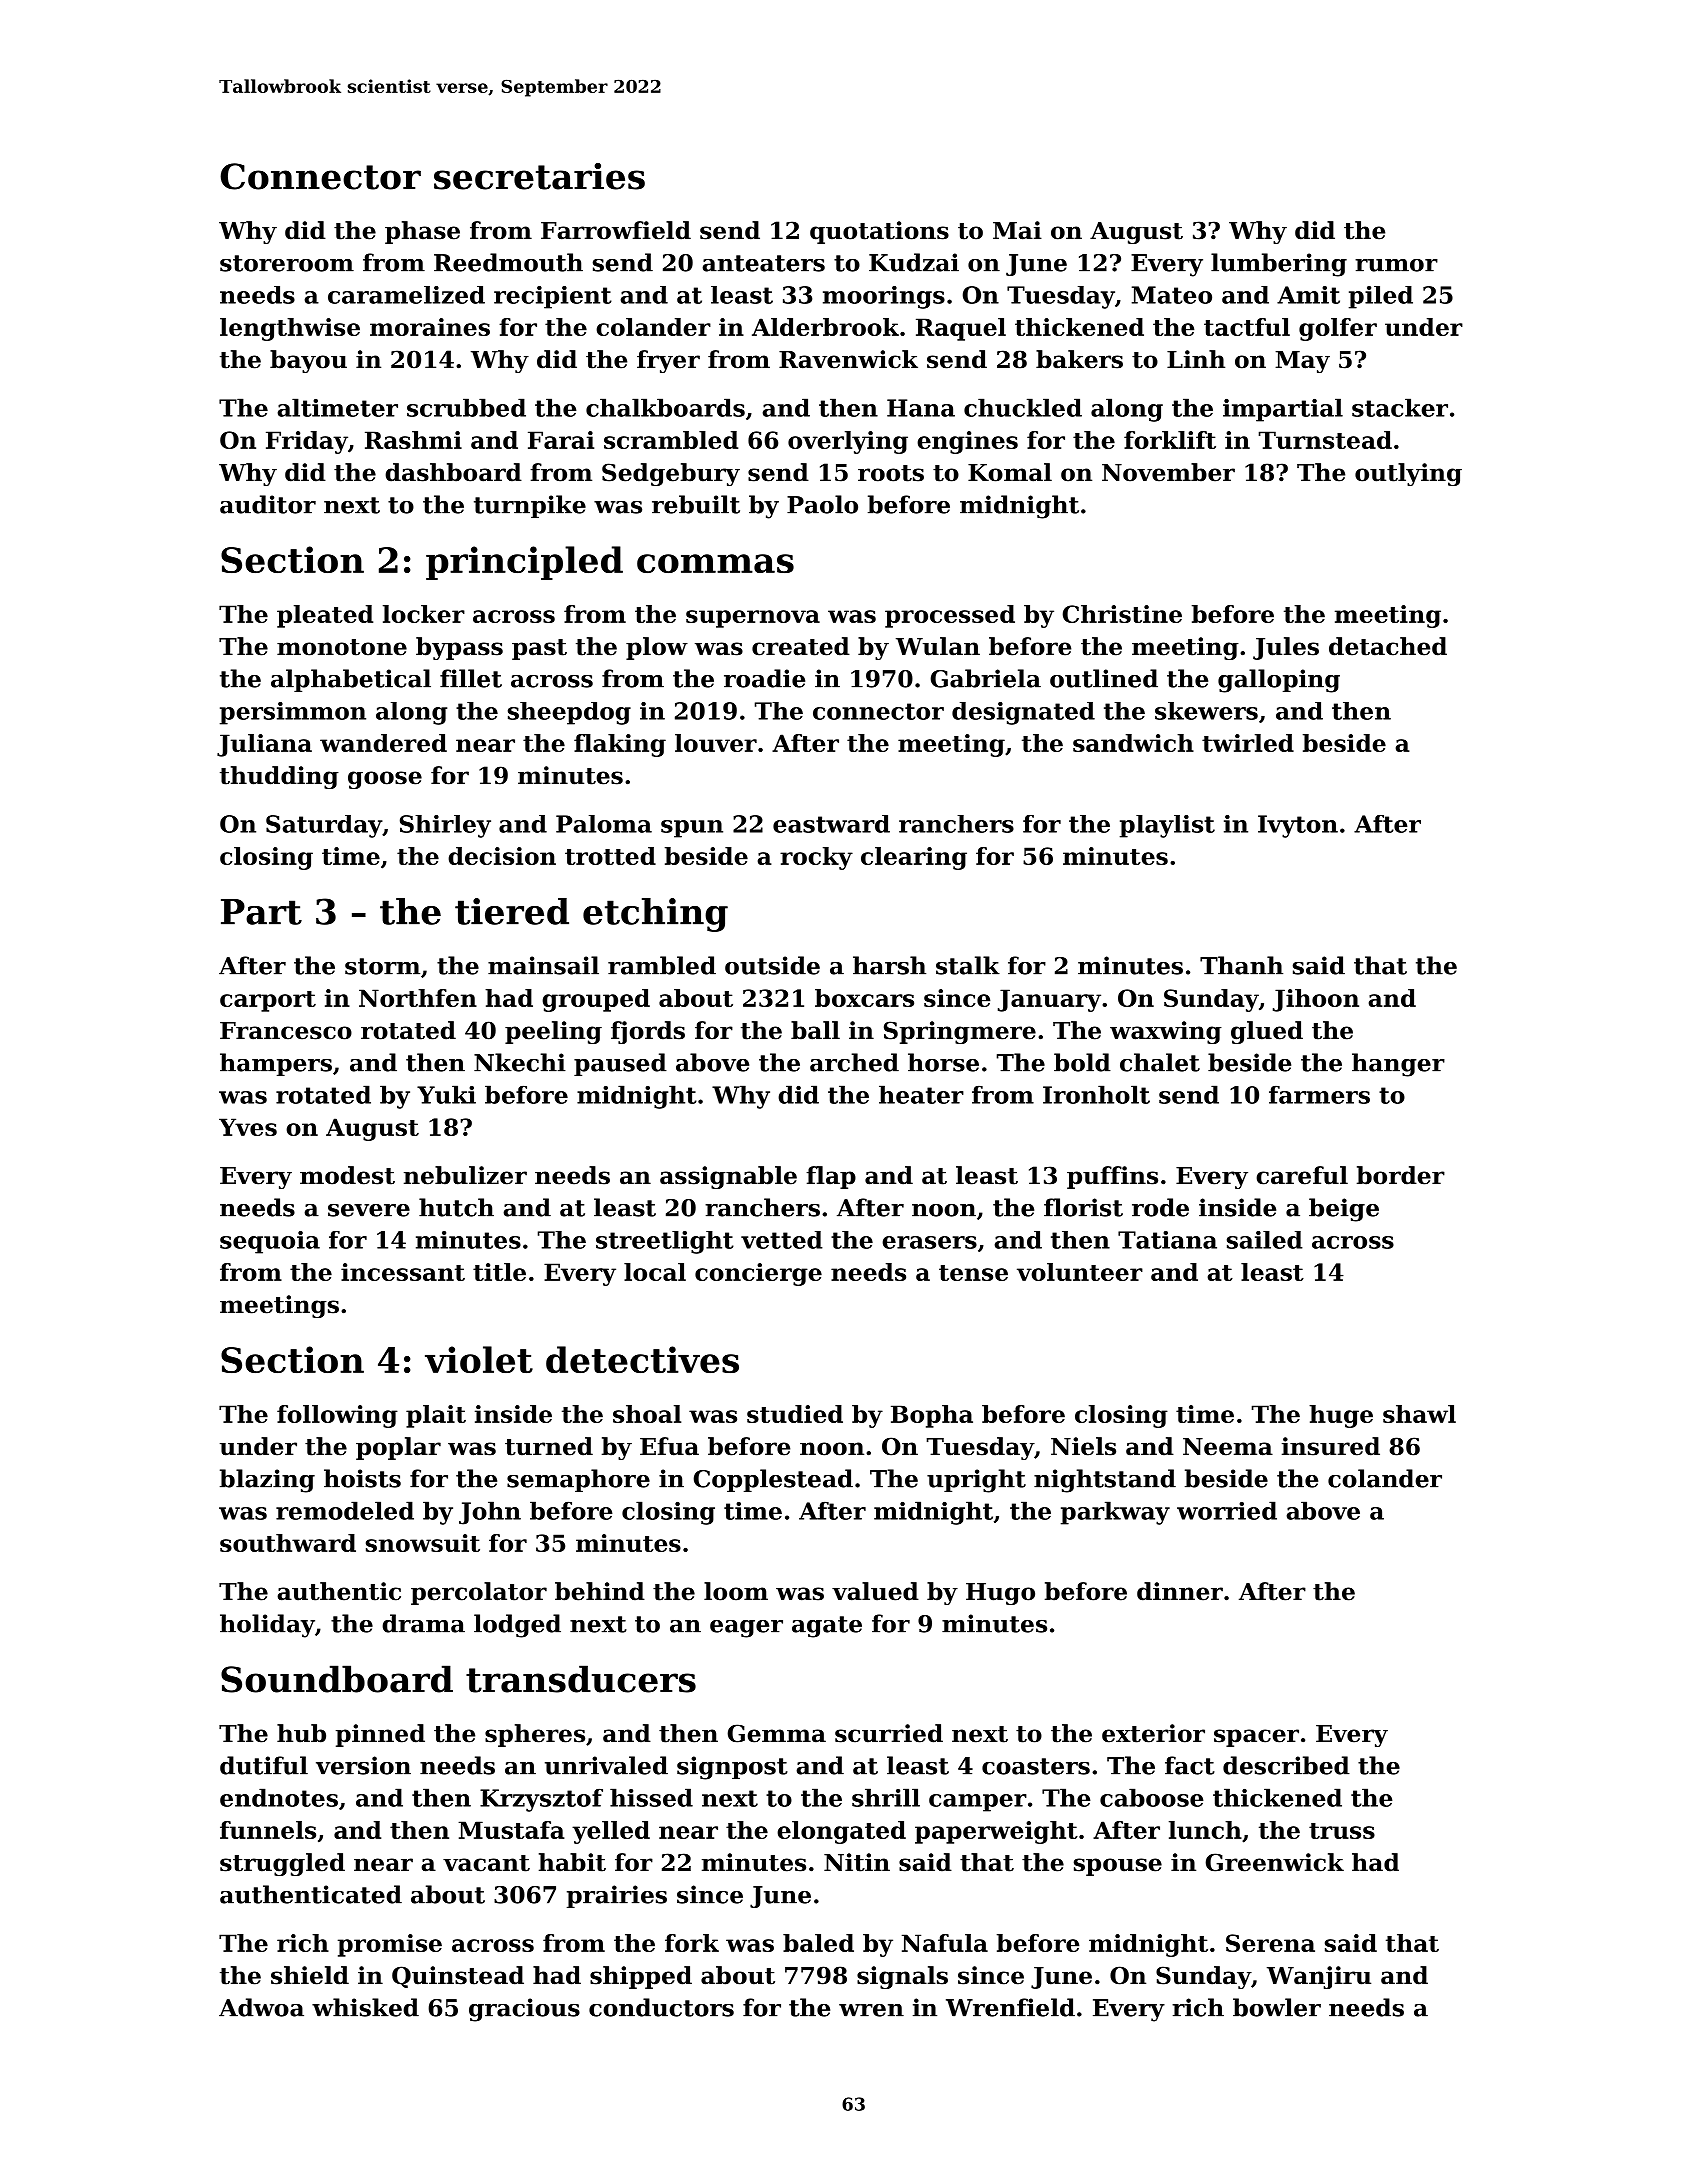 The height and width of the screenshot is (2178, 1683). Describe the element at coordinates (1286, 648) in the screenshot. I see `Jules` at that location.
